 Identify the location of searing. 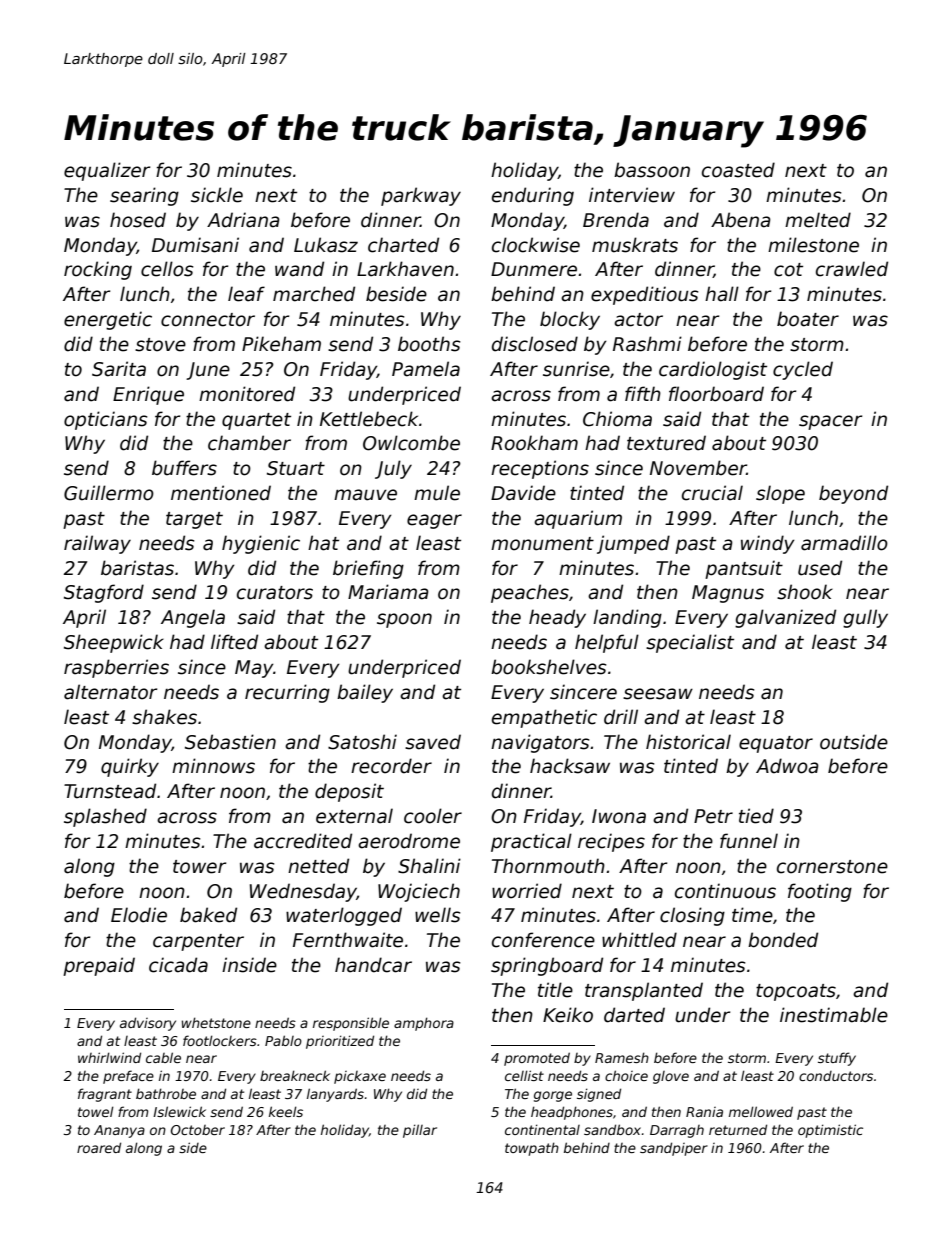
(144, 196).
